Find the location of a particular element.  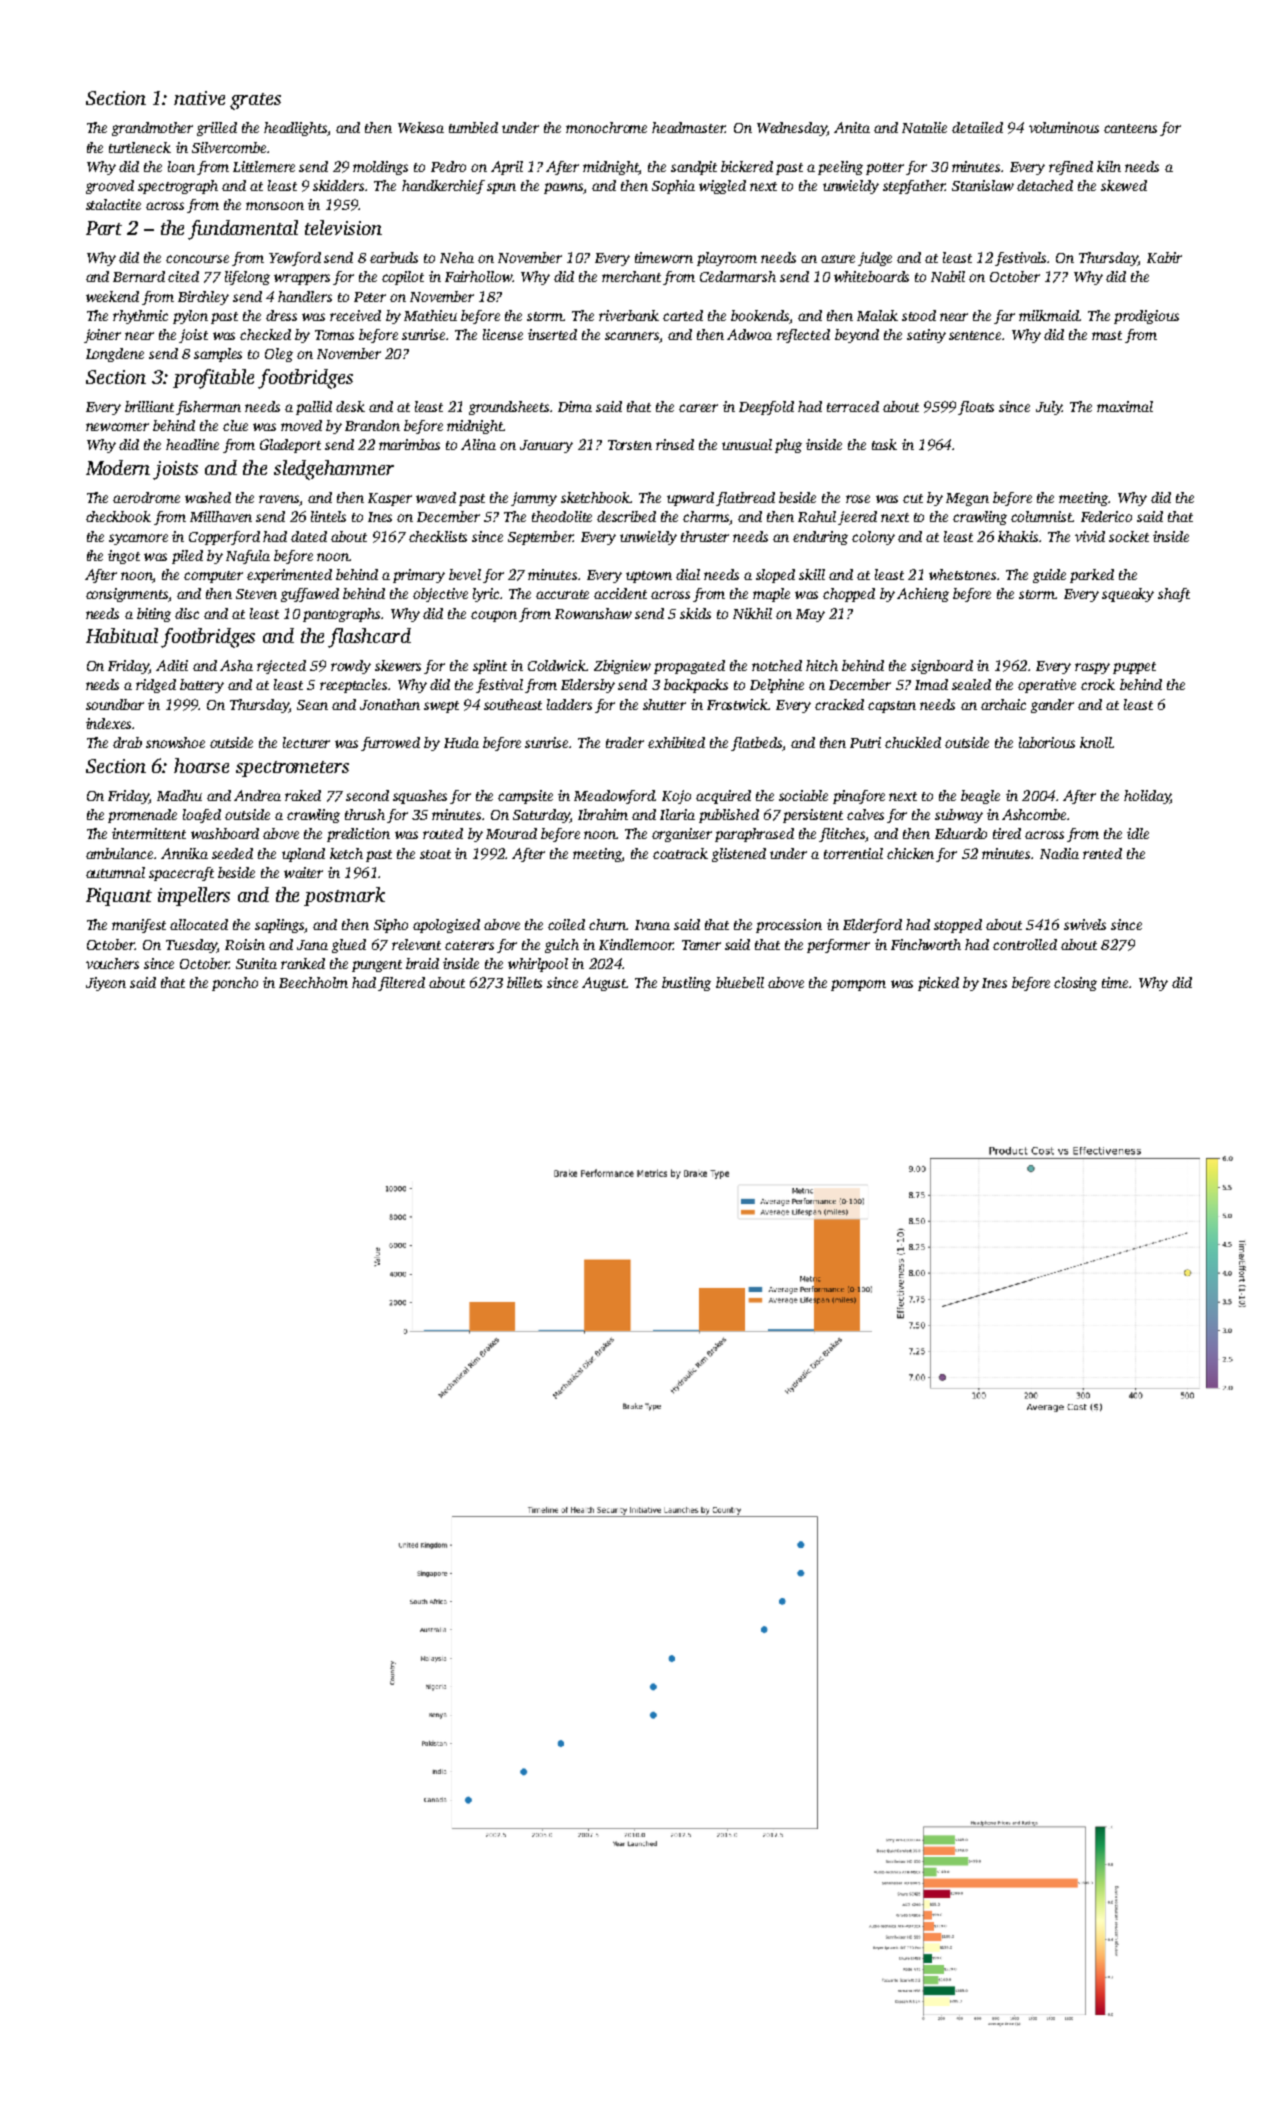

grates is located at coordinates (255, 101).
